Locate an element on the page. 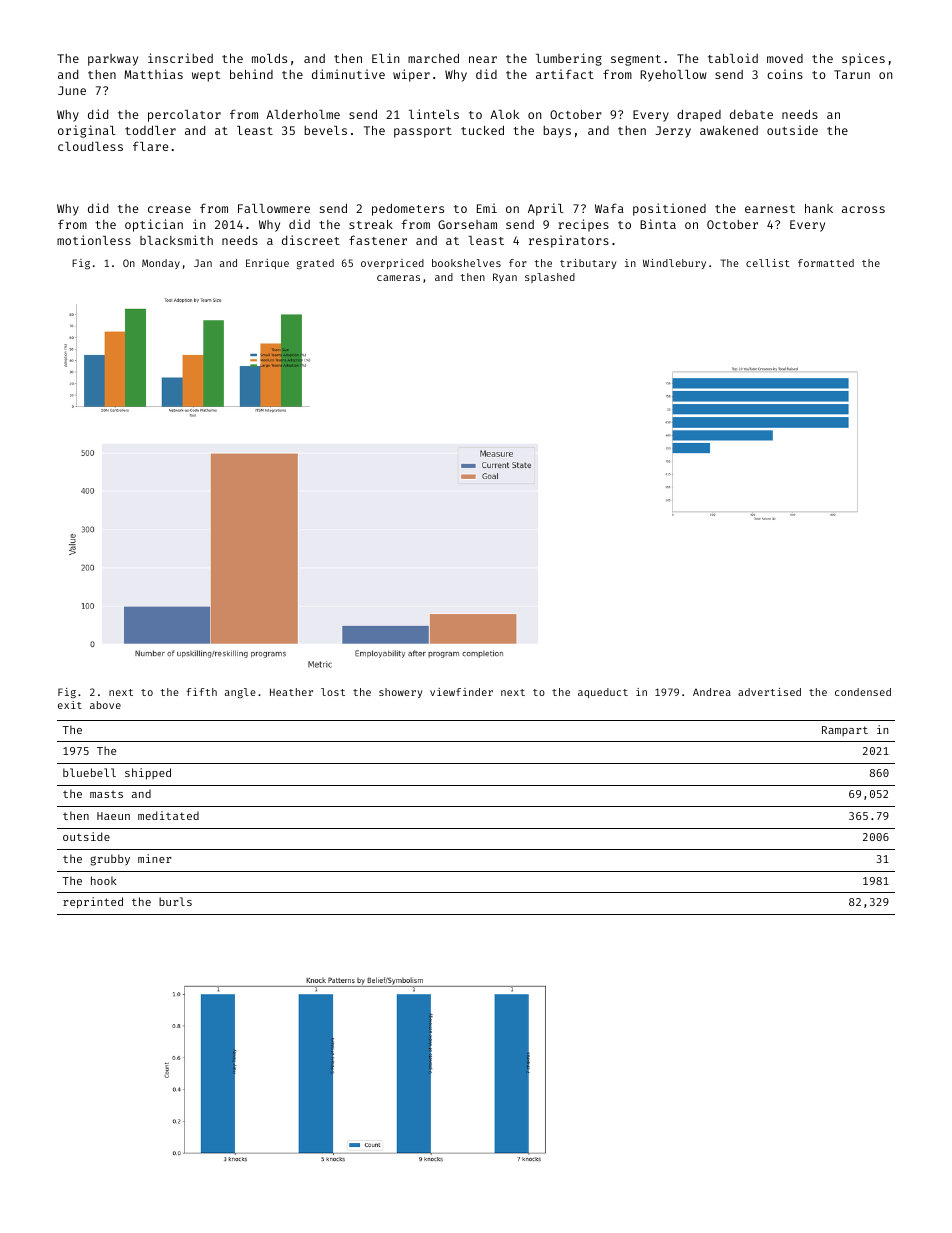 This image has height=1233, width=952. flare is located at coordinates (150, 146).
